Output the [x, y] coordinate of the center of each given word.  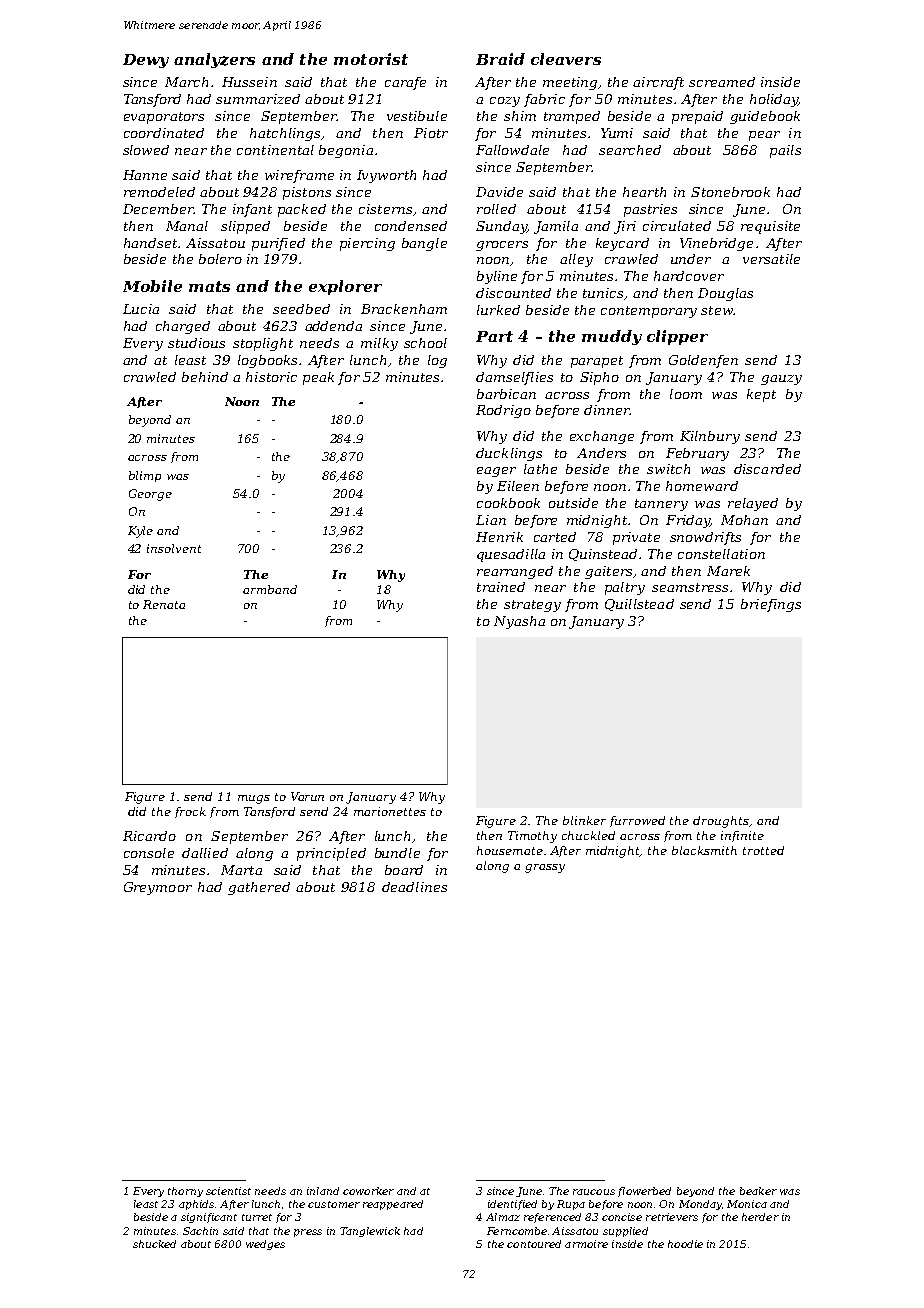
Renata [164, 604]
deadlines [414, 887]
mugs [254, 799]
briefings [771, 605]
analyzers [214, 60]
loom [686, 394]
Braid [500, 59]
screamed [722, 82]
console [149, 853]
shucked [154, 1244]
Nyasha [519, 622]
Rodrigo [503, 411]
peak [318, 378]
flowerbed [644, 1192]
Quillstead [639, 605]
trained [501, 587]
